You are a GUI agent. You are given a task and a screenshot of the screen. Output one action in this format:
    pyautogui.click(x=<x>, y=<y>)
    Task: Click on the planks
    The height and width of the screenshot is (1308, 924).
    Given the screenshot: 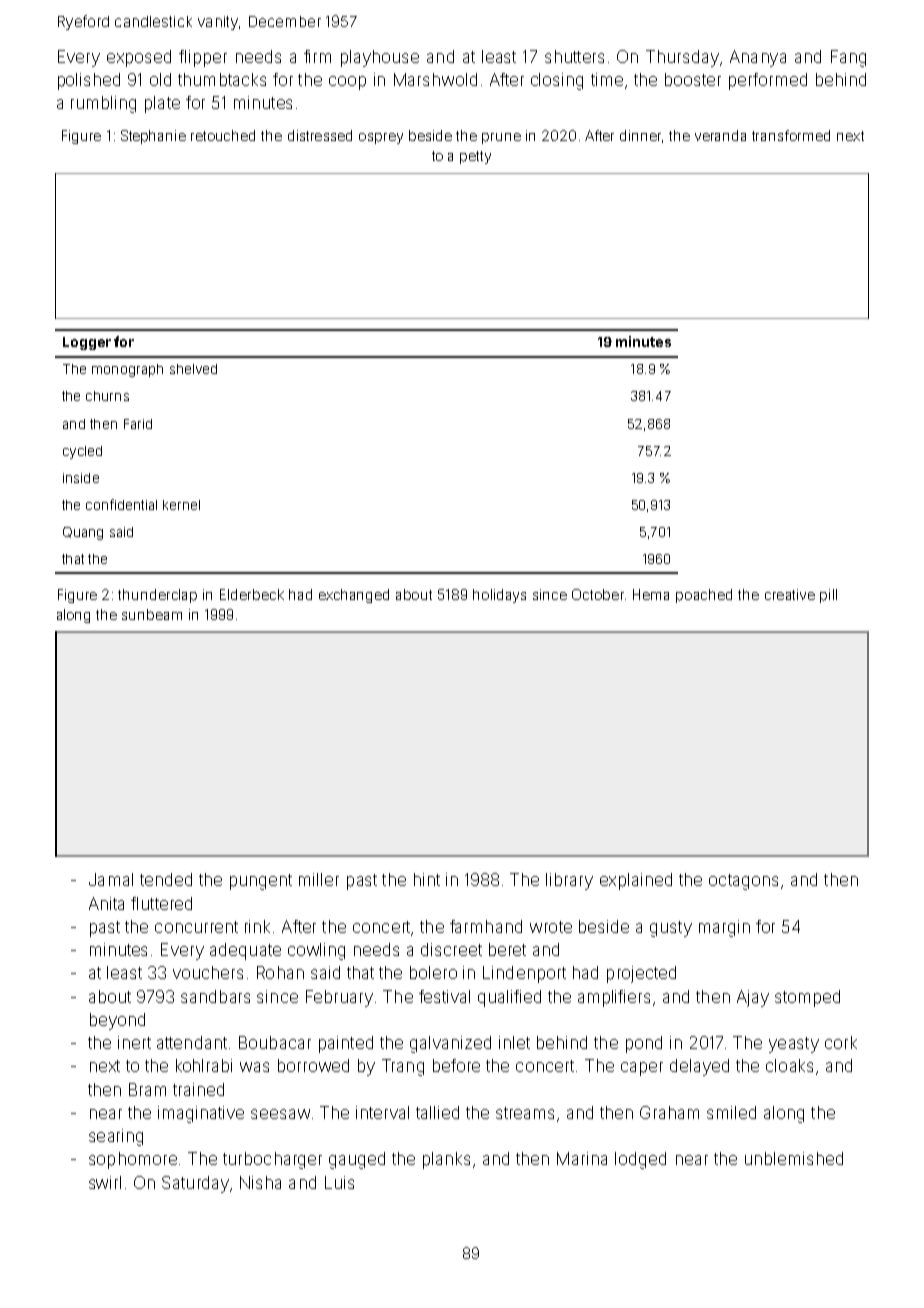 What is the action you would take?
    pyautogui.click(x=446, y=1160)
